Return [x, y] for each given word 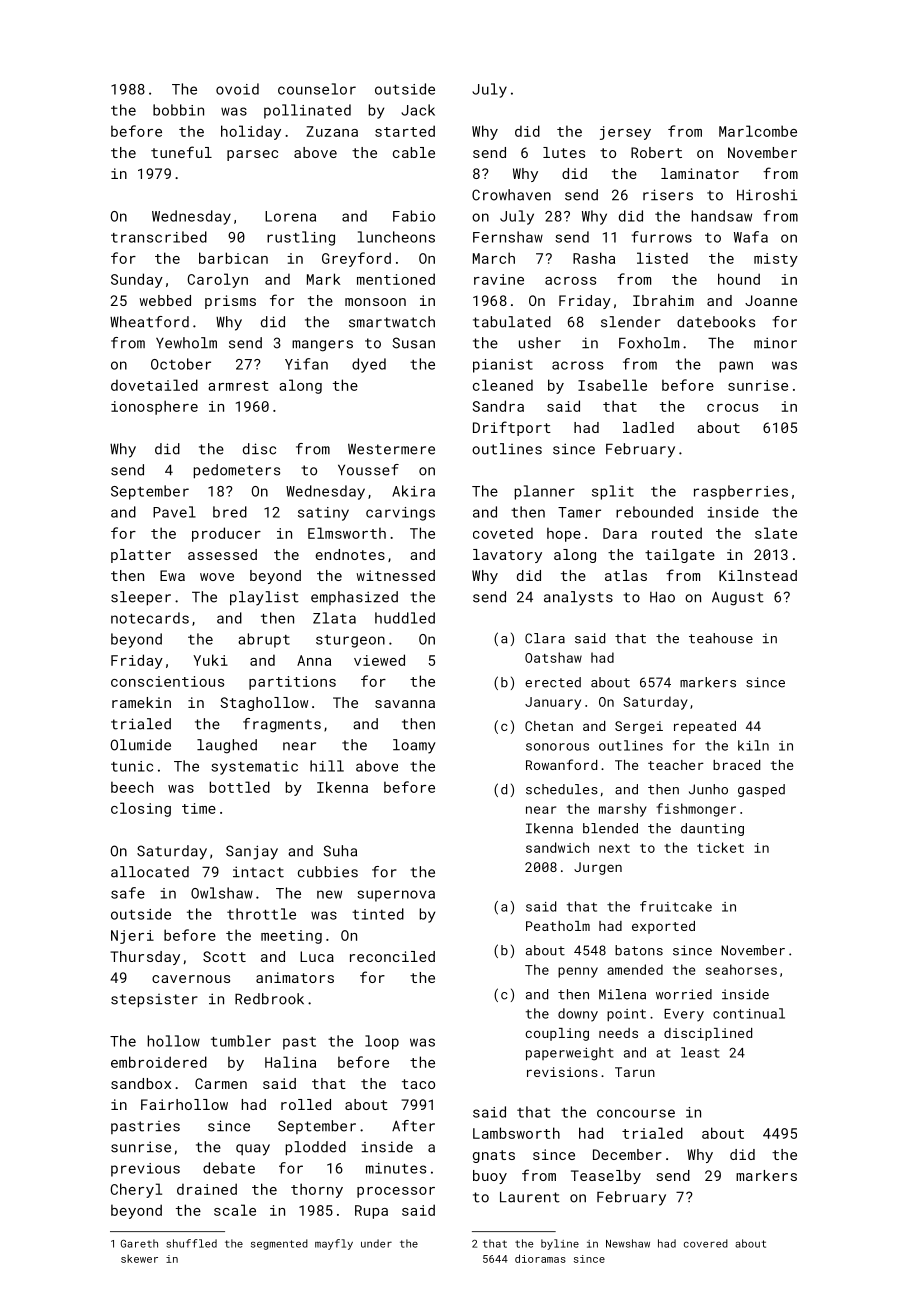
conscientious [167, 681]
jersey [625, 133]
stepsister [154, 1000]
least [700, 1052]
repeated [705, 727]
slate [776, 533]
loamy [414, 746]
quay [253, 1150]
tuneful [181, 152]
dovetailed [154, 385]
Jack [418, 110]
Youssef [368, 470]
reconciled [392, 956]
